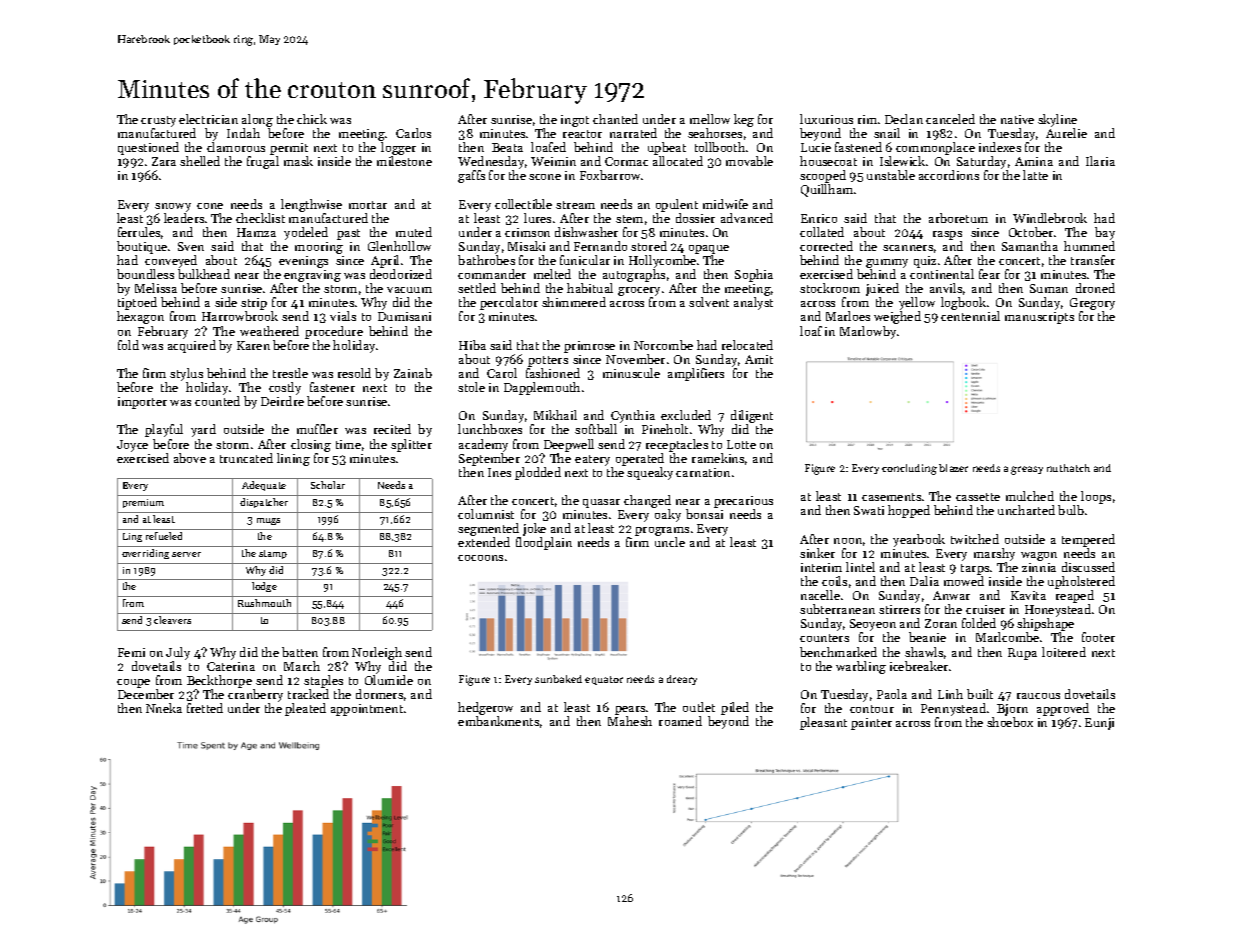 The width and height of the screenshot is (1233, 952). What do you see at coordinates (257, 120) in the screenshot?
I see `along` at bounding box center [257, 120].
